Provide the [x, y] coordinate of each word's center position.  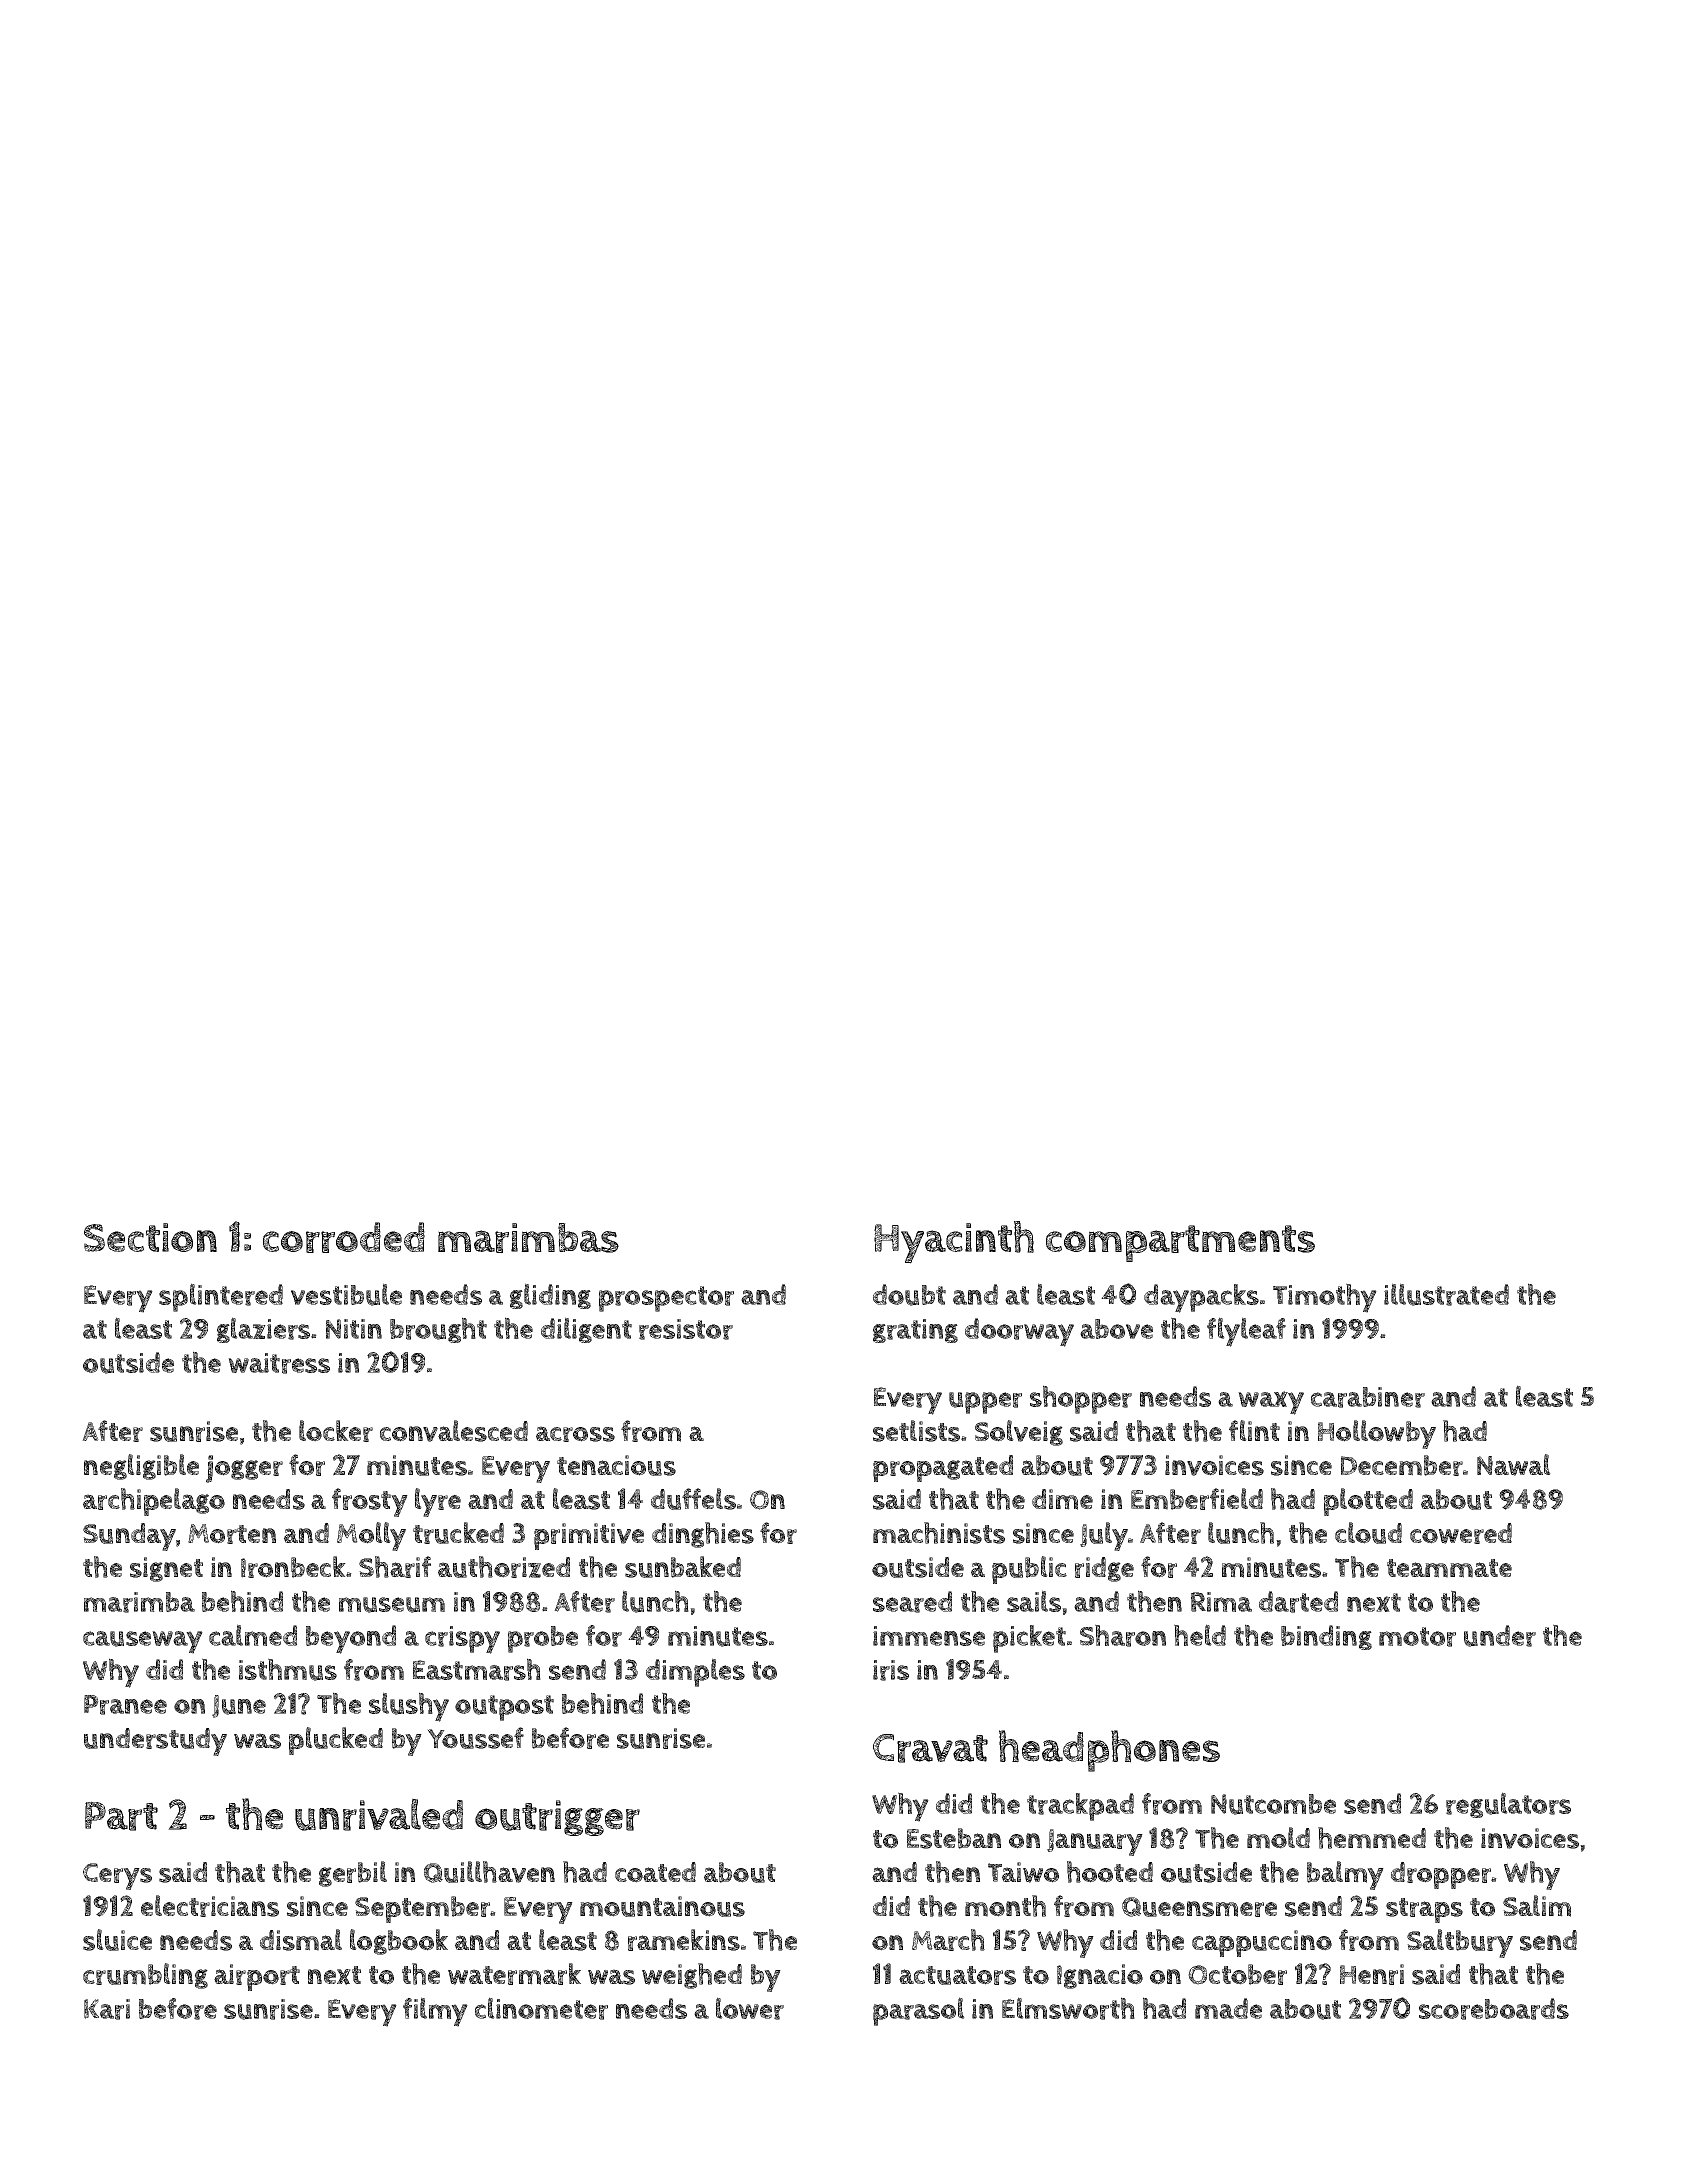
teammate [1449, 1568]
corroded [344, 1237]
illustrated [1446, 1294]
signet [166, 1569]
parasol [919, 2011]
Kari [107, 2009]
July [1104, 1536]
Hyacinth [954, 1242]
